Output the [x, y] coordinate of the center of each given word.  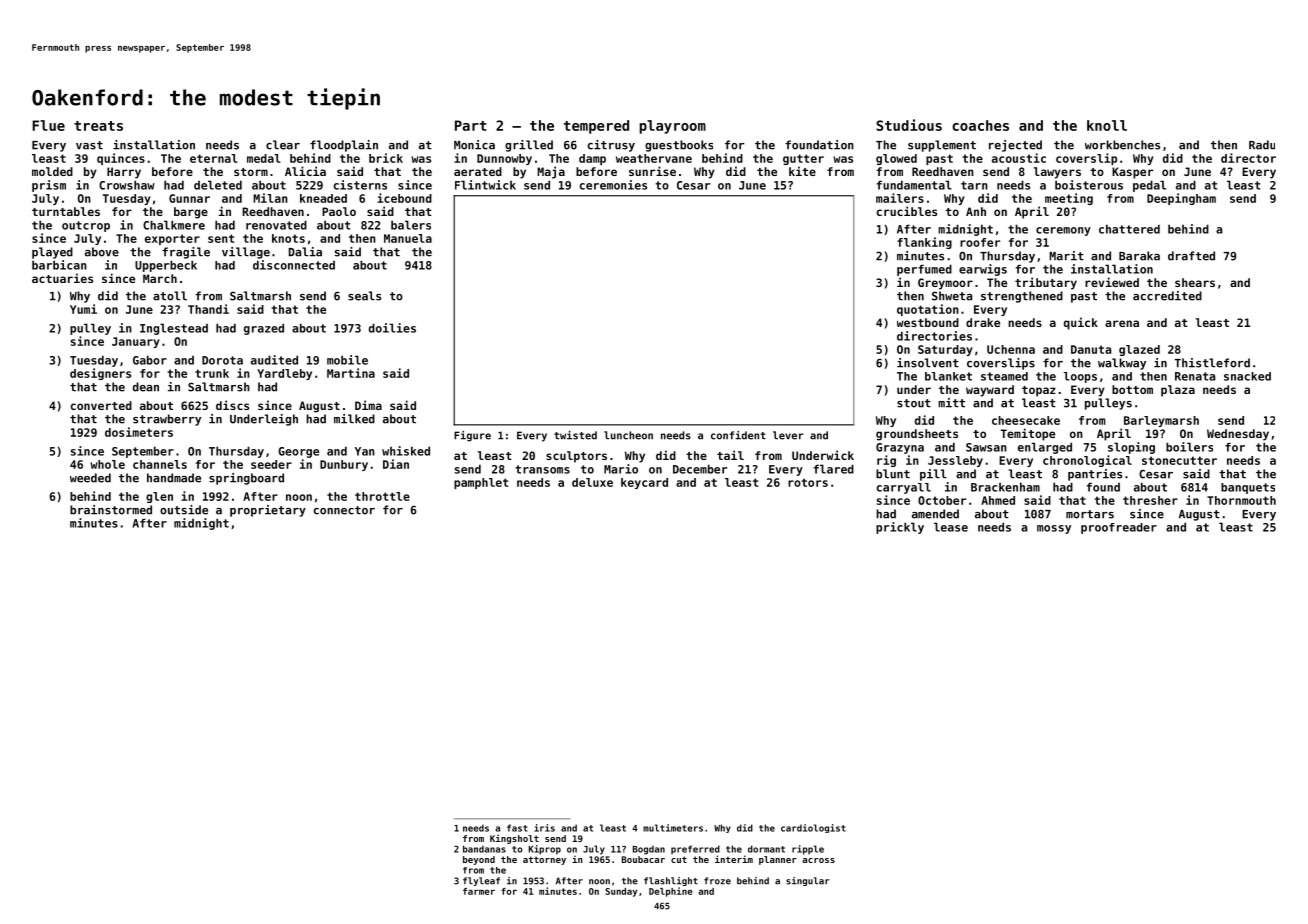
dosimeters [139, 432]
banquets [1248, 488]
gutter [803, 159]
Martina [351, 373]
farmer [479, 891]
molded [52, 171]
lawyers [1057, 173]
